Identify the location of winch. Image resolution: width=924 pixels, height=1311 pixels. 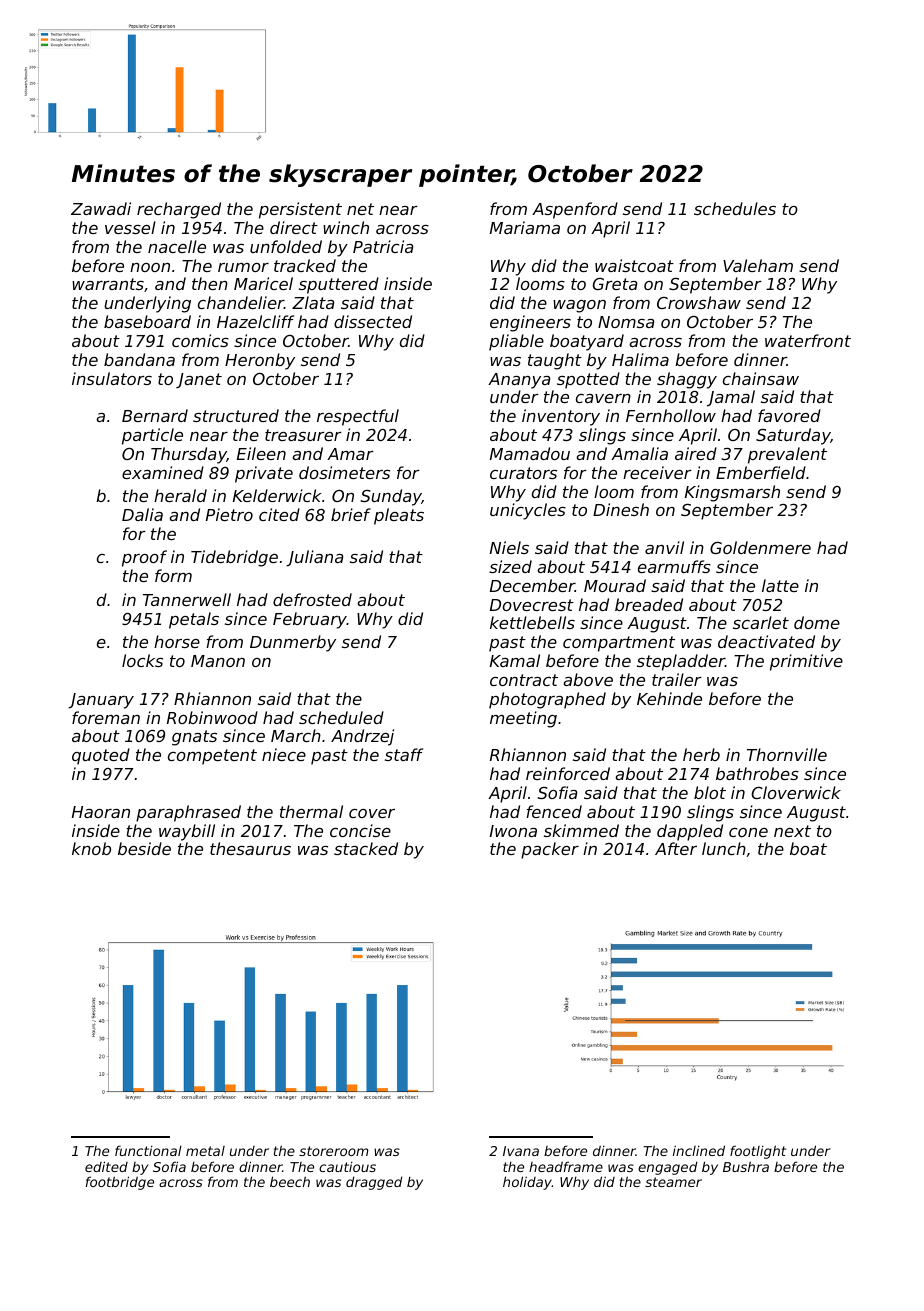
(346, 227).
